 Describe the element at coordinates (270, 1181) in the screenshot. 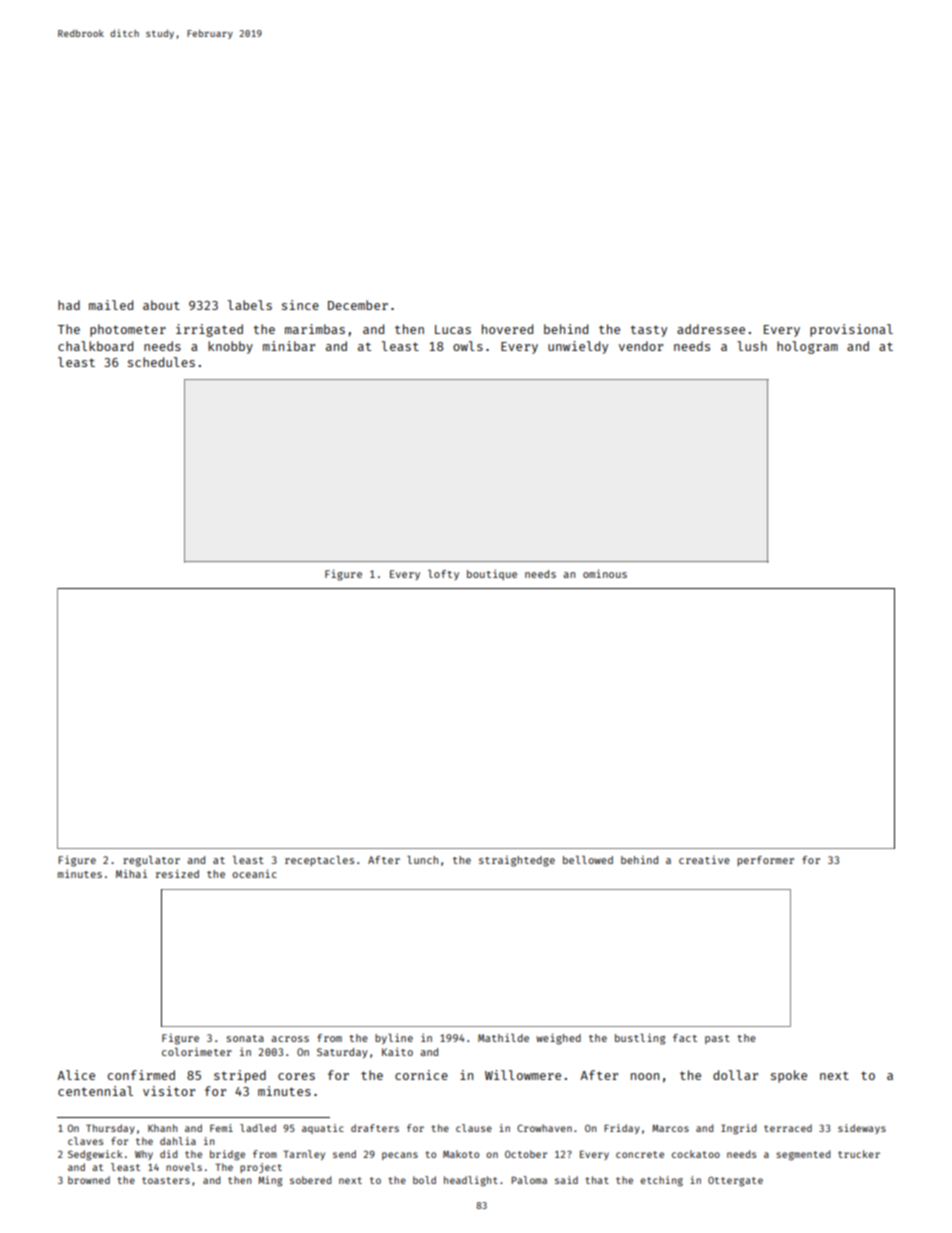

I see `Ming` at that location.
